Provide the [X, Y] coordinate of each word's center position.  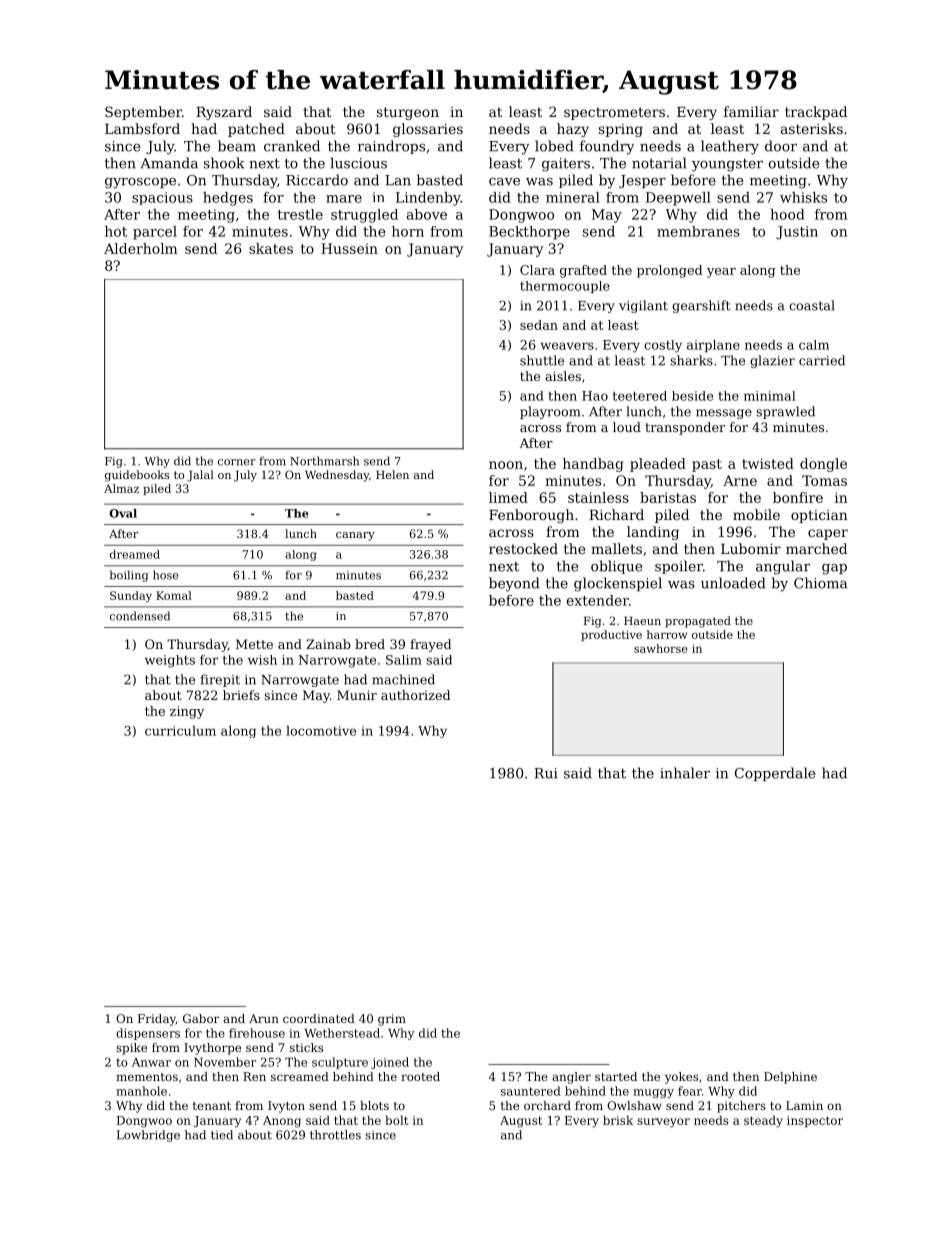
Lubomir [751, 548]
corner [237, 462]
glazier [772, 361]
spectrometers [614, 113]
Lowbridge [148, 1136]
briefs [241, 695]
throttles [335, 1135]
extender [598, 600]
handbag [593, 465]
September [143, 113]
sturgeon [408, 113]
